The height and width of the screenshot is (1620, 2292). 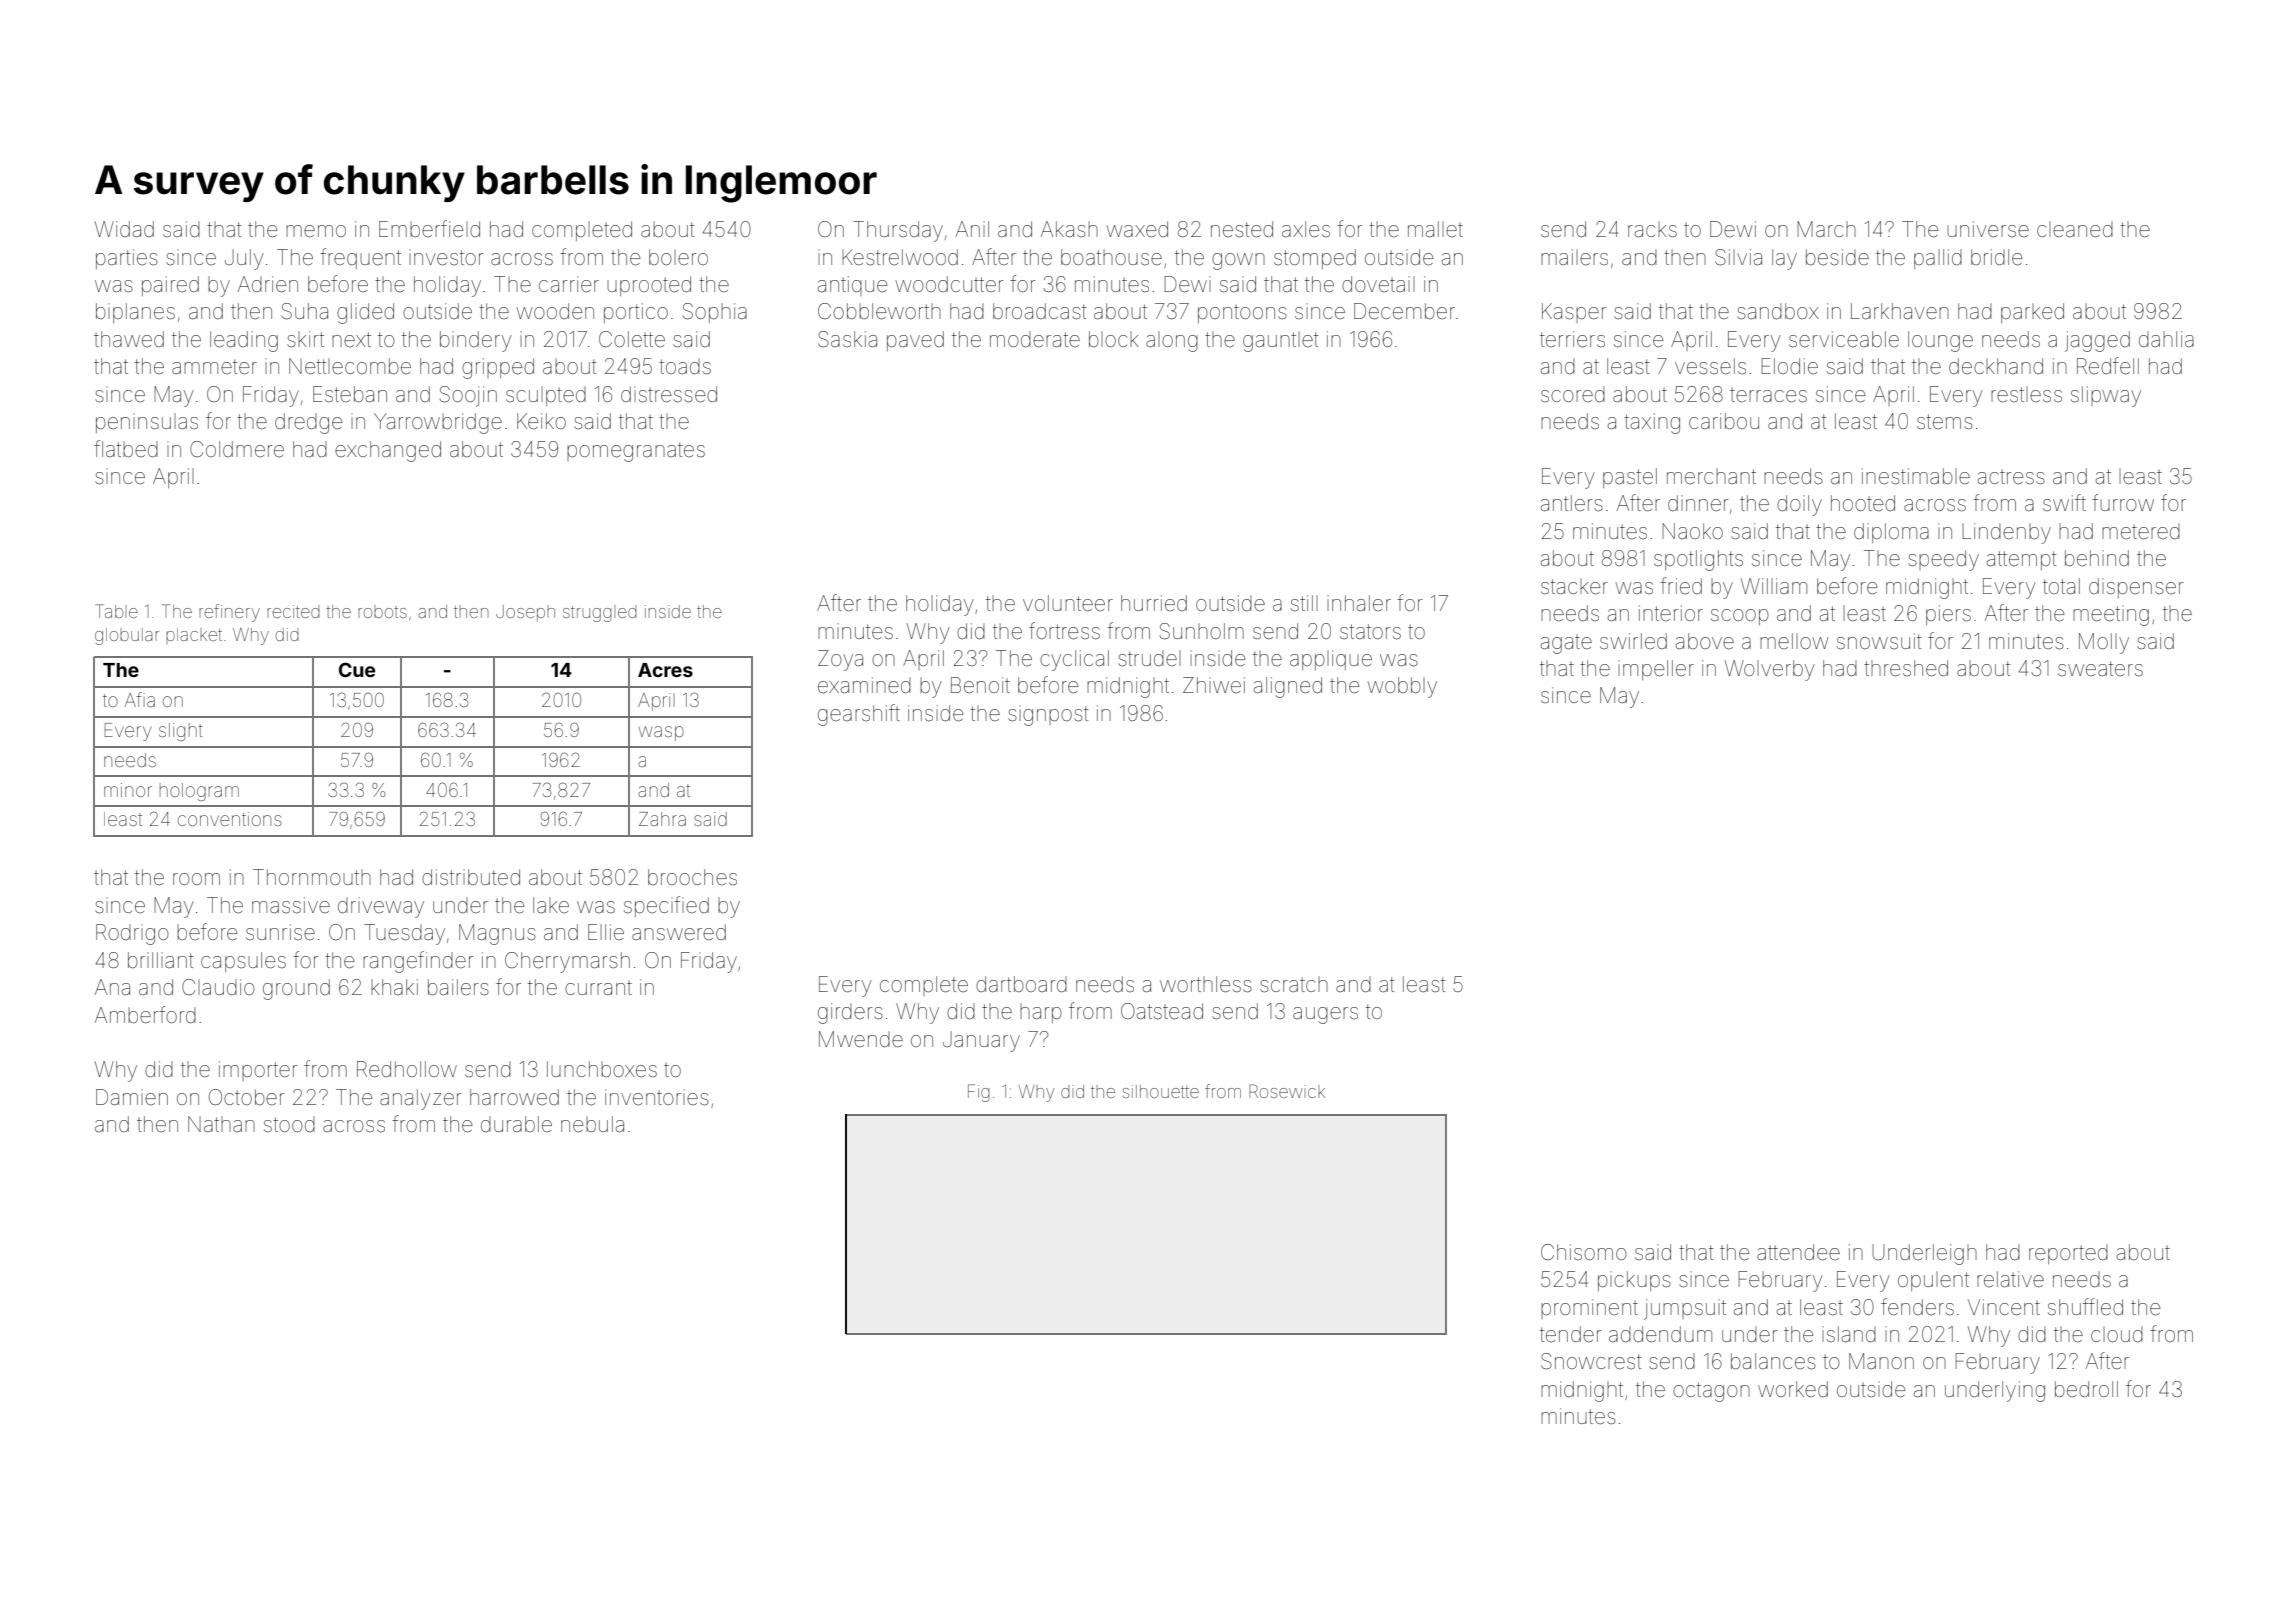 What do you see at coordinates (196, 879) in the screenshot?
I see `room` at bounding box center [196, 879].
